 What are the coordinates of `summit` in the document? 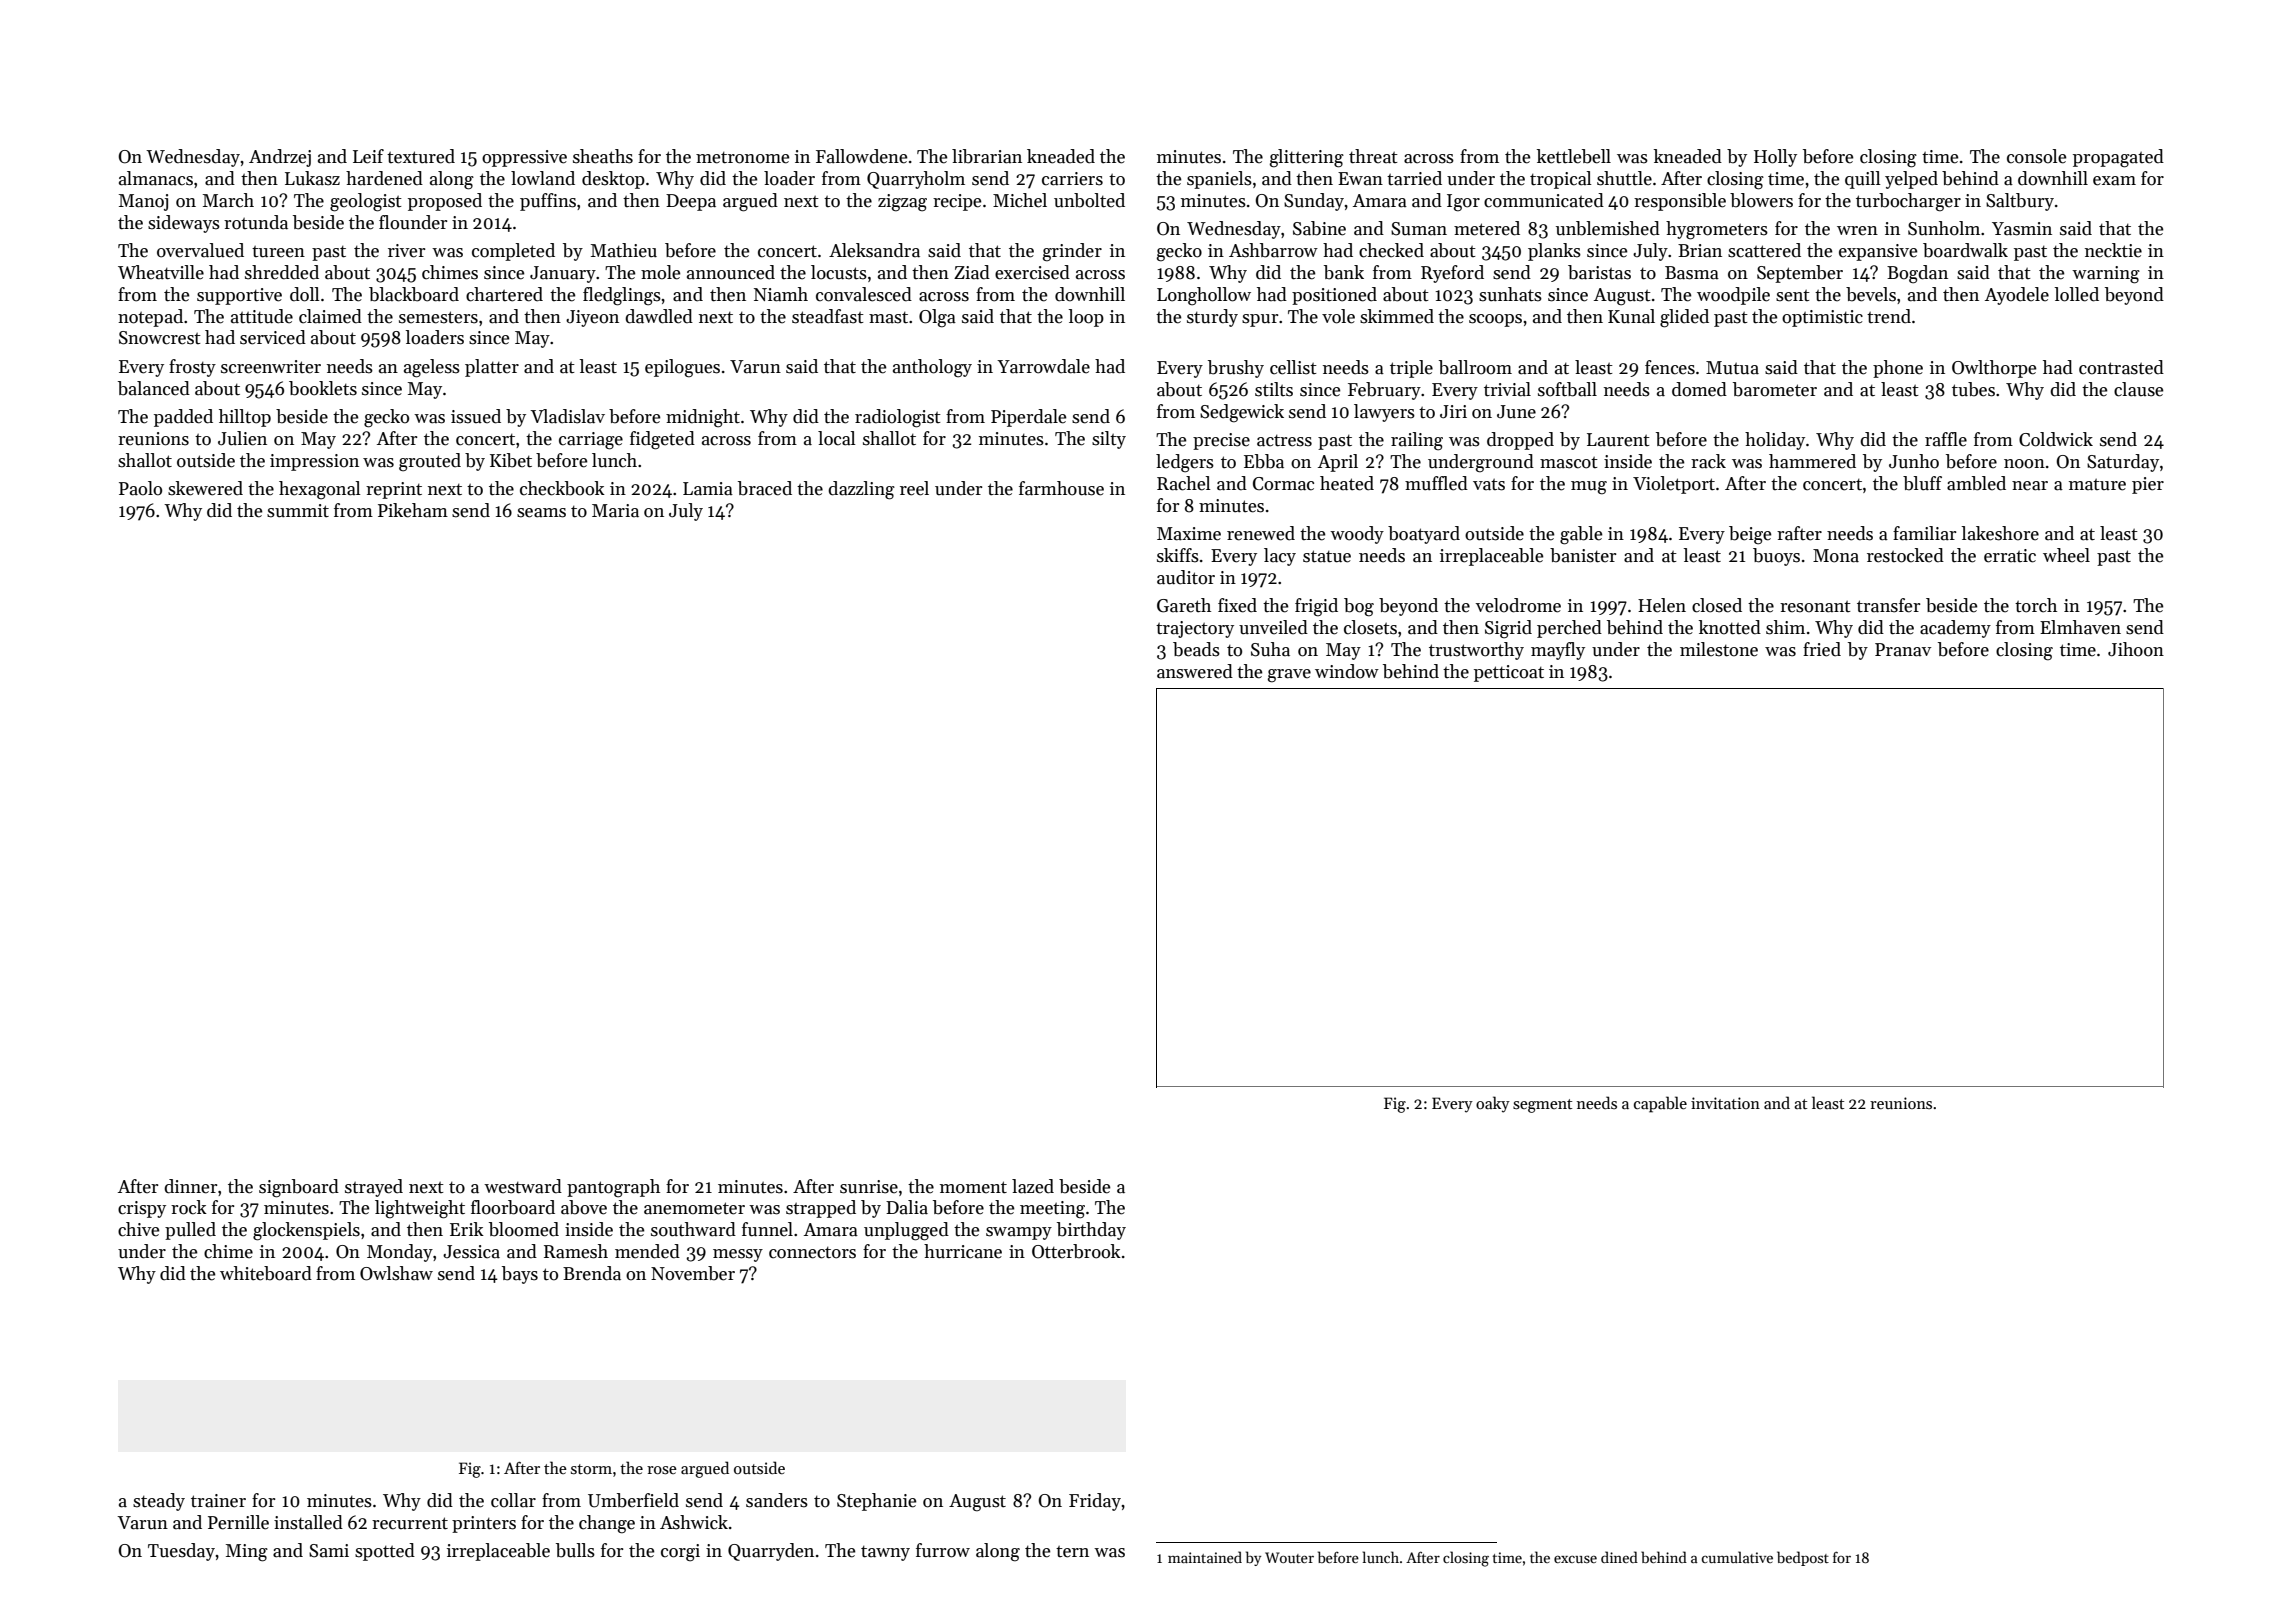 It's located at (298, 511).
